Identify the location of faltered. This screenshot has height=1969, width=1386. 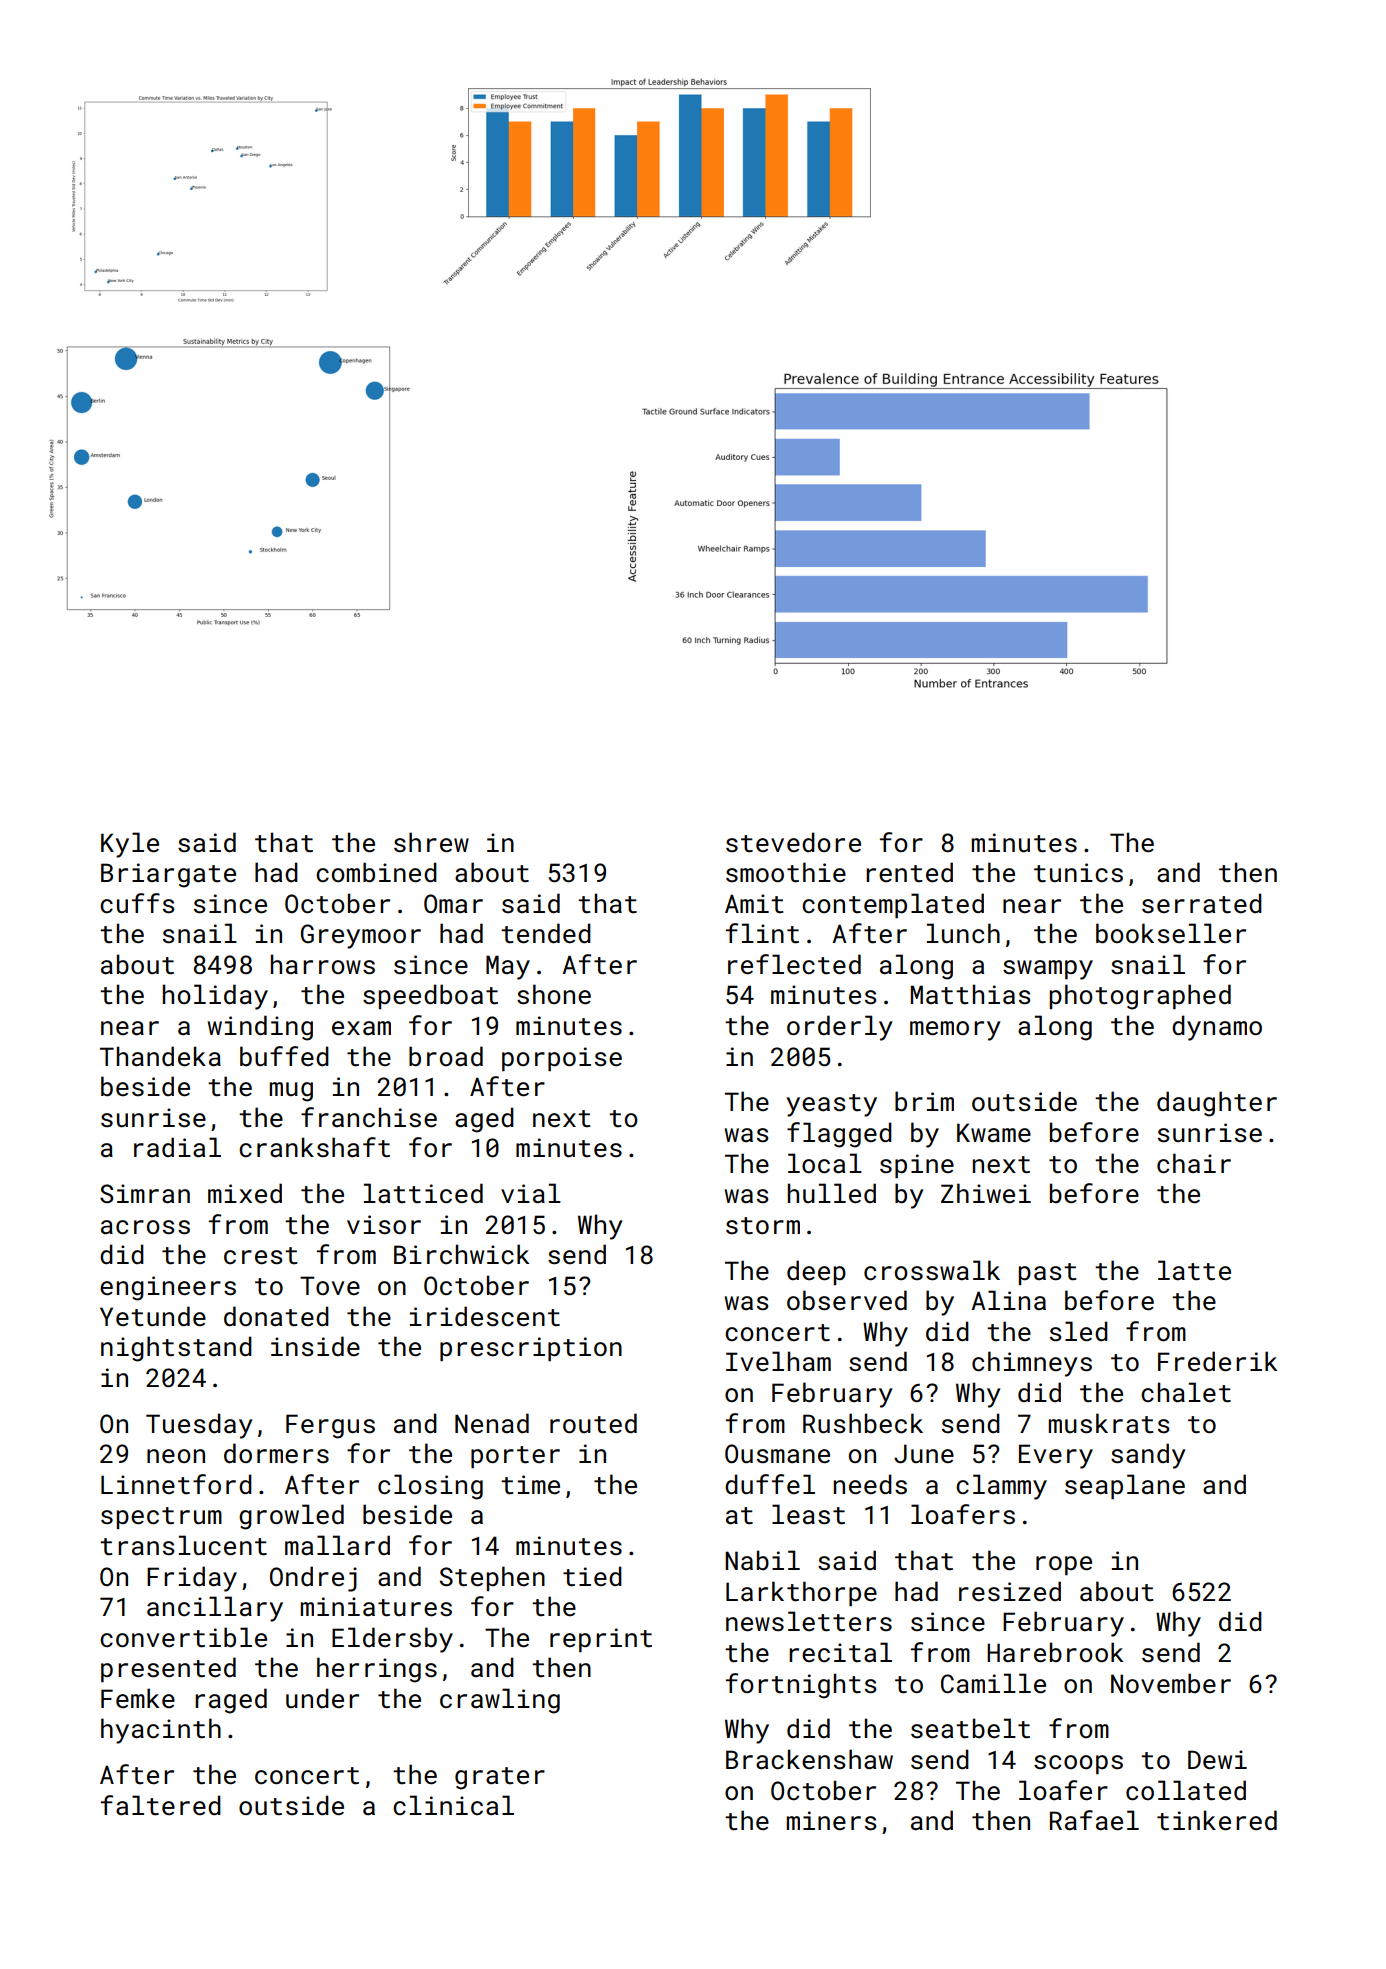
(161, 1805).
